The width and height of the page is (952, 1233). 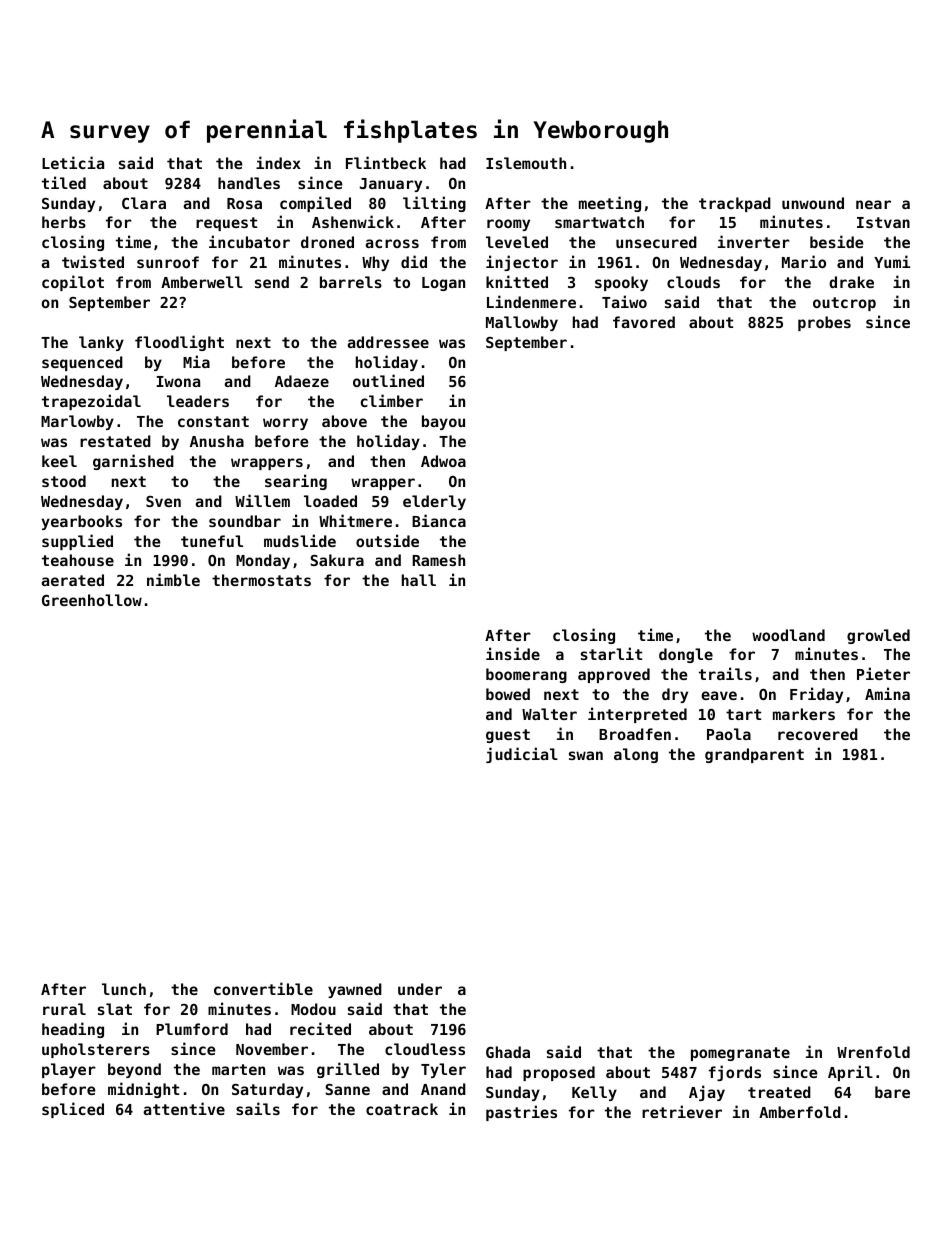 What do you see at coordinates (443, 461) in the page?
I see `Adwoa` at bounding box center [443, 461].
